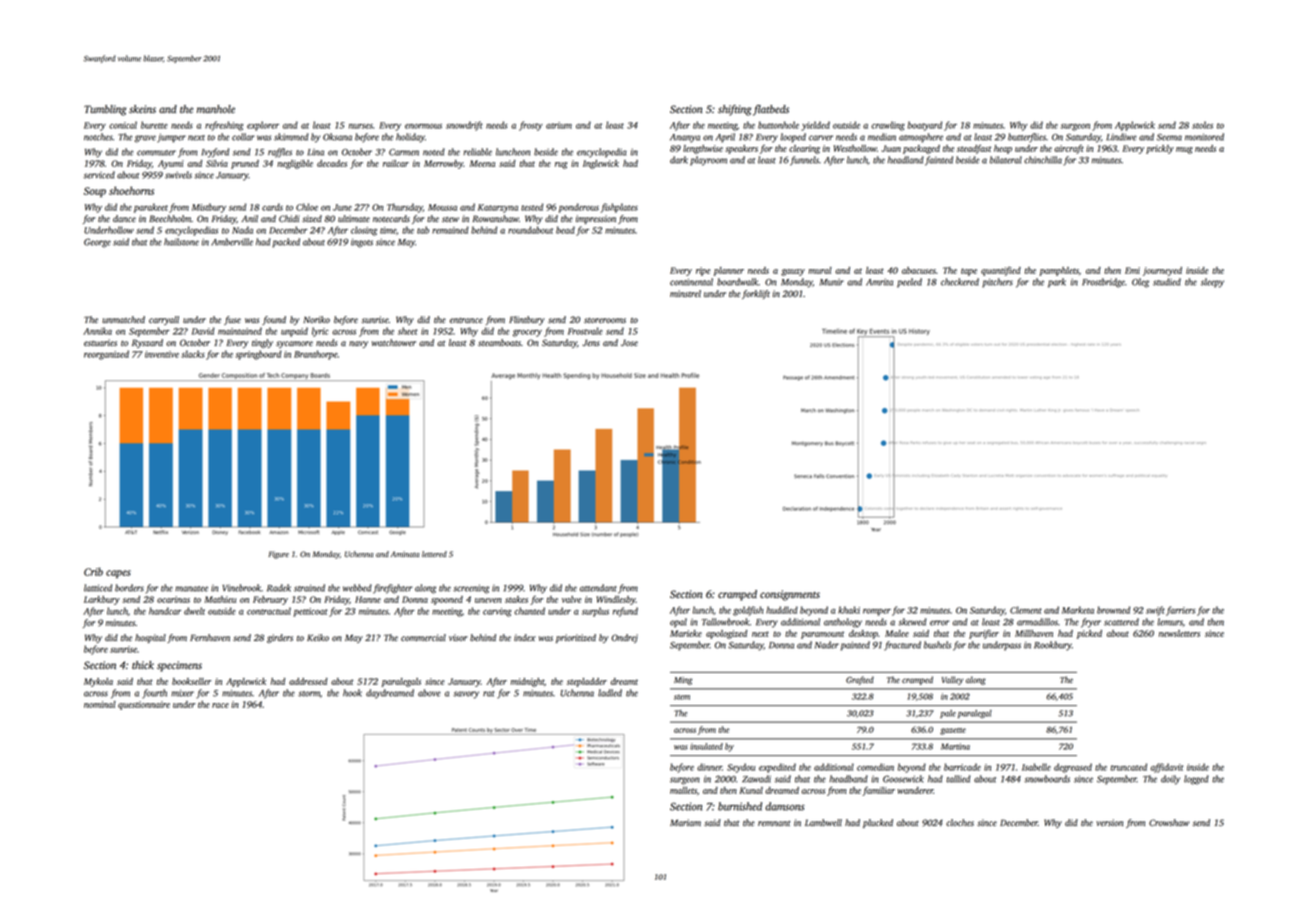 This page has width=1308, height=924. Describe the element at coordinates (499, 342) in the page. I see `steamboats` at that location.
